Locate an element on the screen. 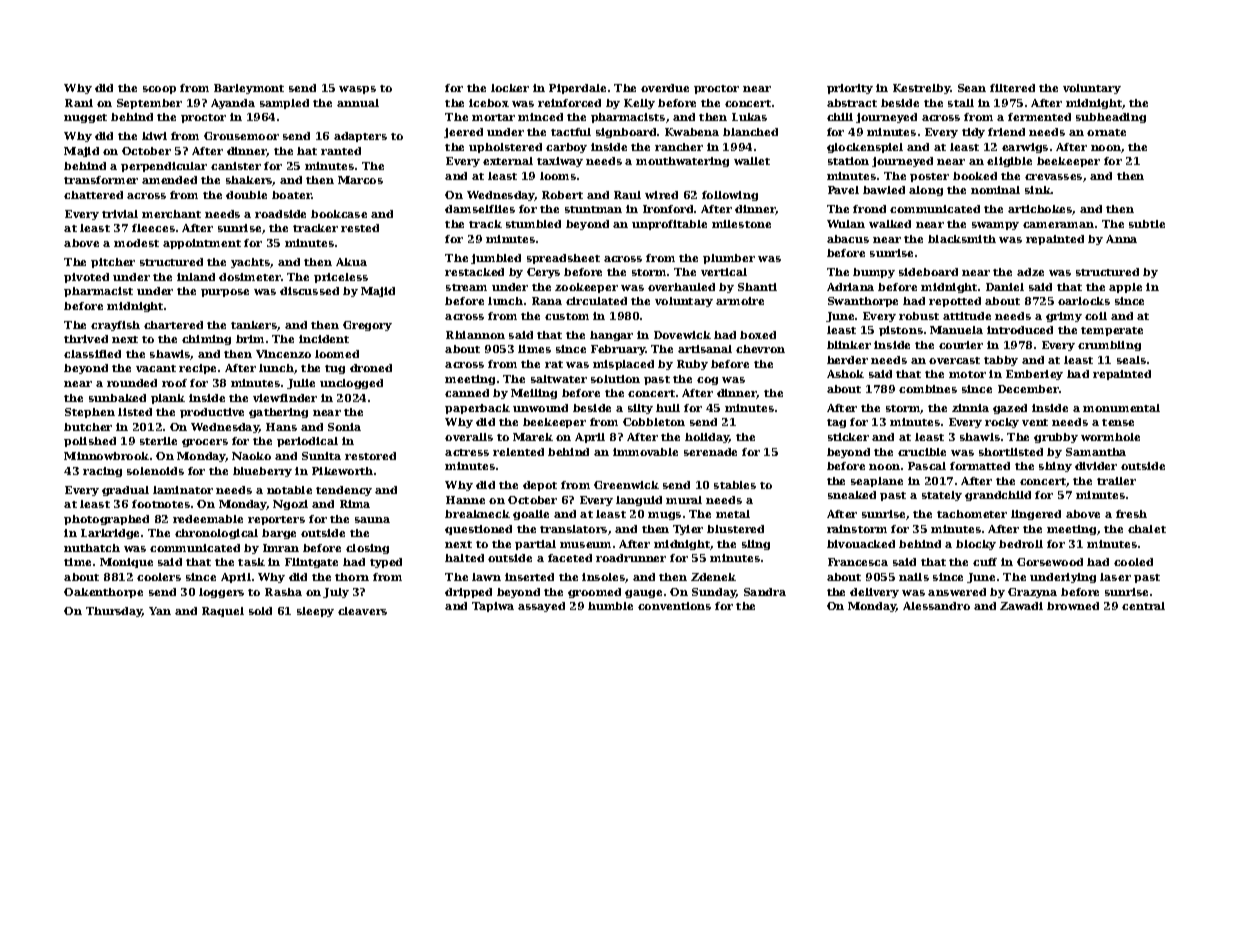 The width and height of the screenshot is (1233, 952). overdue is located at coordinates (665, 88).
